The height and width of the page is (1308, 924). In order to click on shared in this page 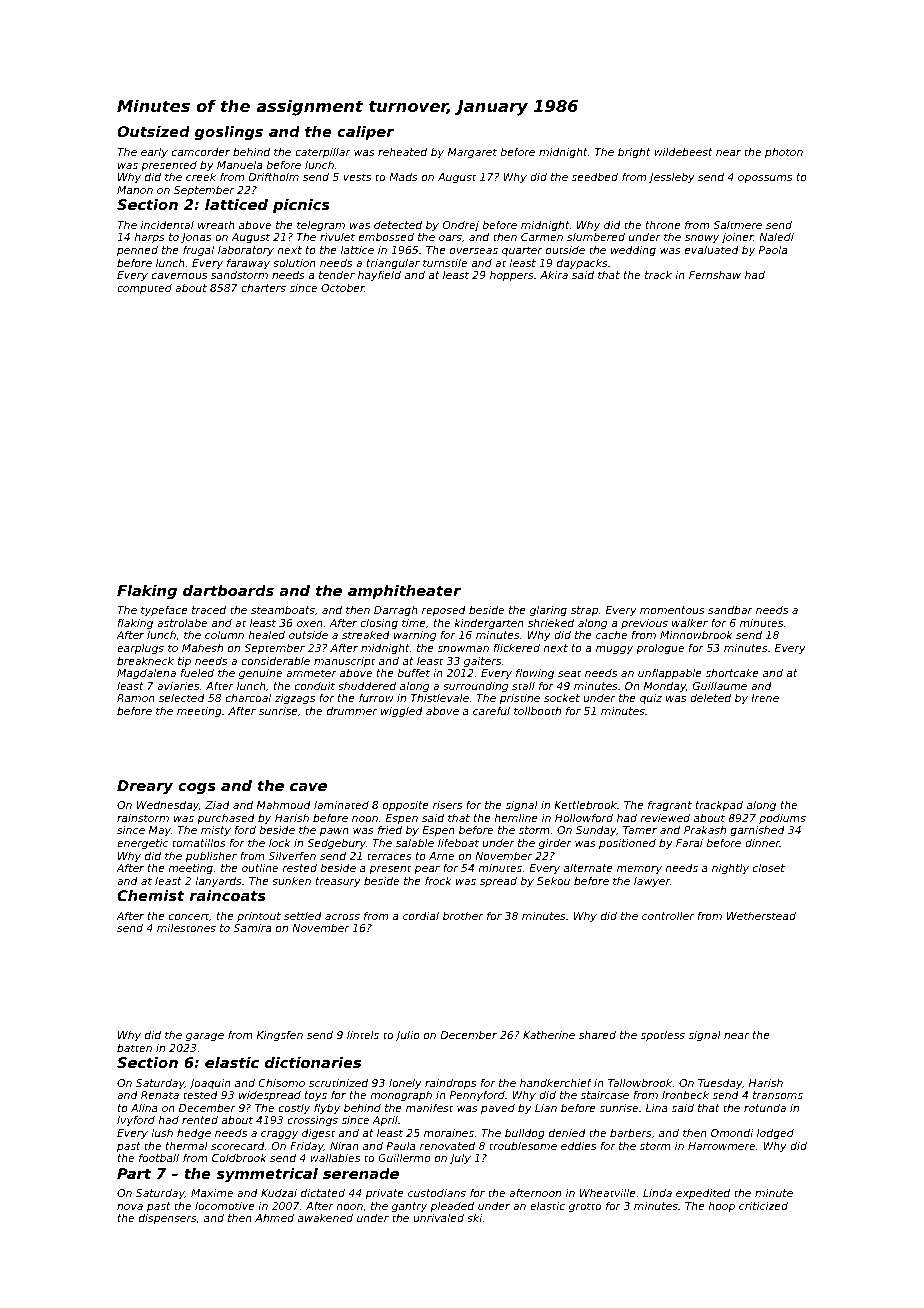, I will do `click(597, 1035)`.
